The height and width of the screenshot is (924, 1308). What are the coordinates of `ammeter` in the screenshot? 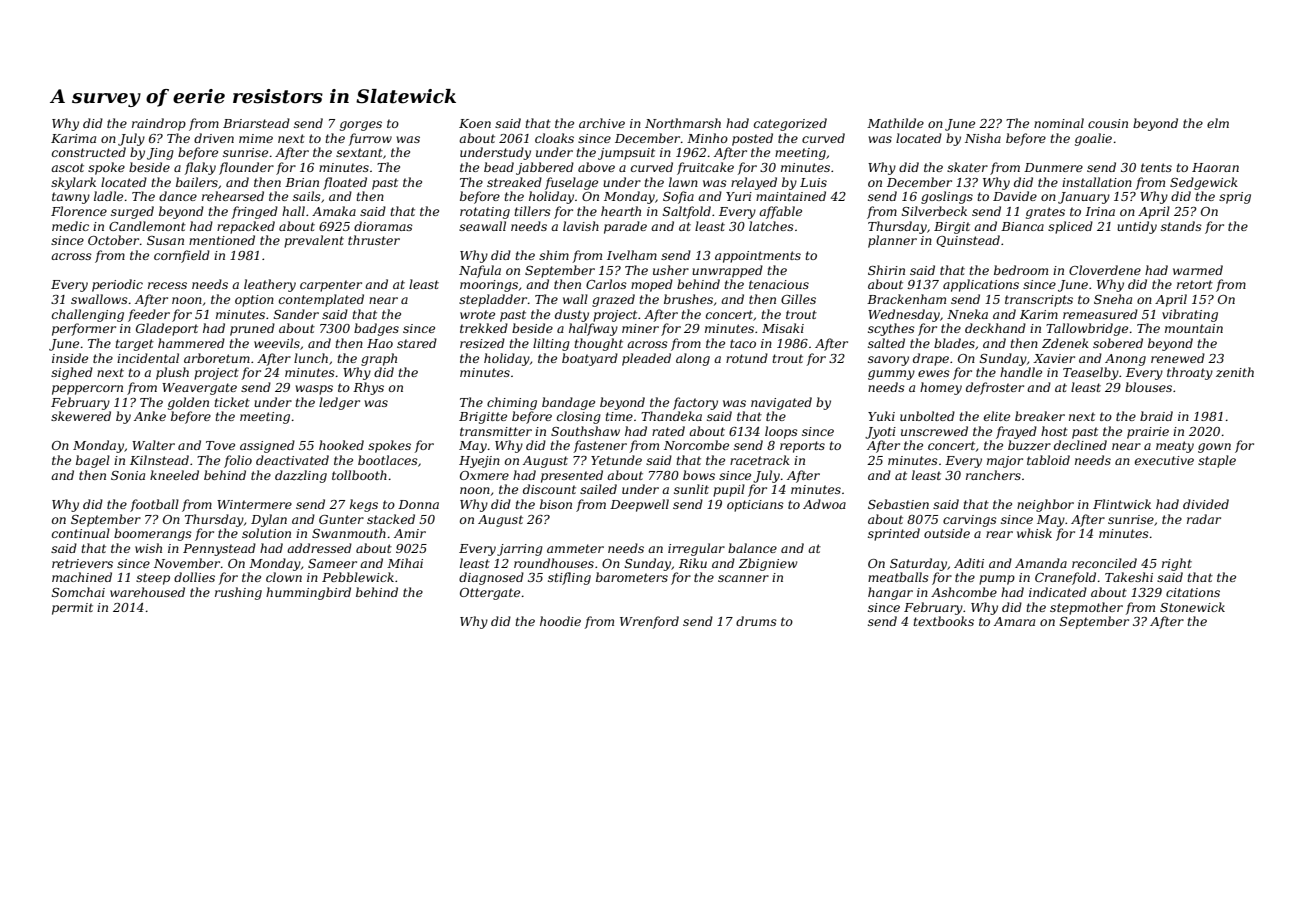 It's located at (575, 548).
